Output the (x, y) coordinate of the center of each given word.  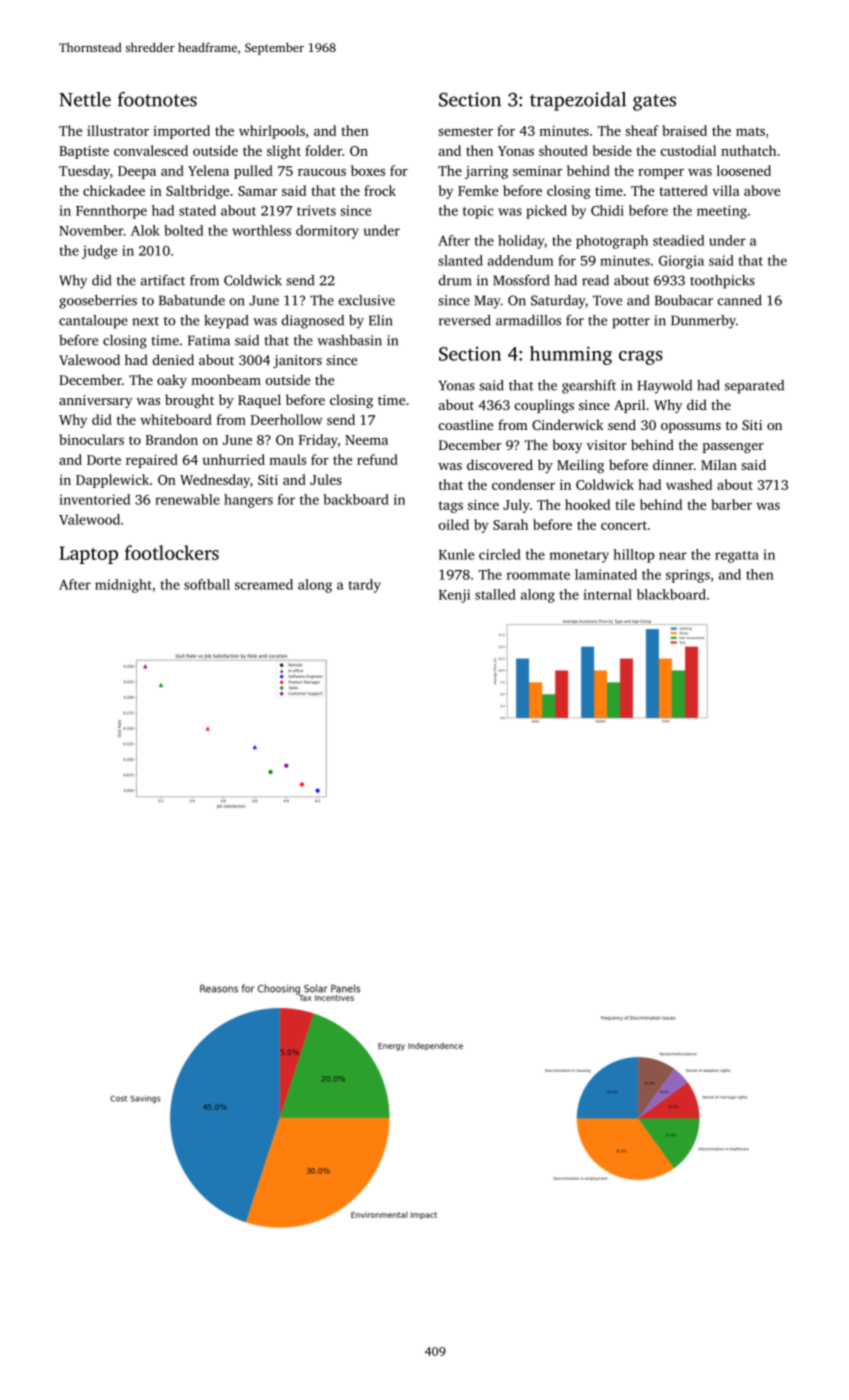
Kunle (456, 554)
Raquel (259, 401)
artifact (163, 280)
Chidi (607, 210)
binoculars (92, 439)
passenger (733, 448)
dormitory (327, 232)
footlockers (172, 552)
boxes (368, 170)
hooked (587, 504)
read (595, 280)
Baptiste (84, 152)
